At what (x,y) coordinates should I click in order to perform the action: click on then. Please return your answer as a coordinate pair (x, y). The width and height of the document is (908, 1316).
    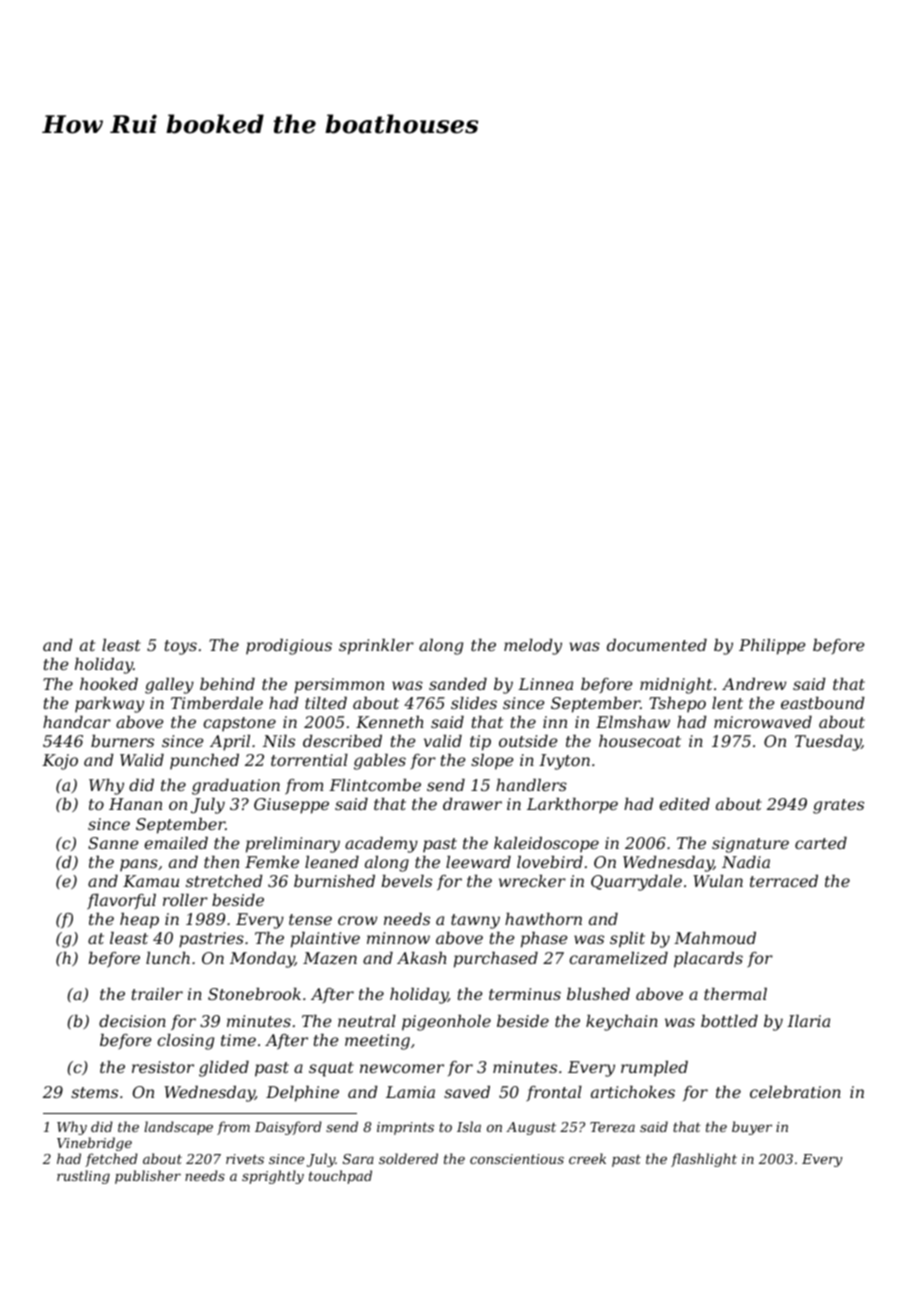
    Looking at the image, I should click on (221, 862).
